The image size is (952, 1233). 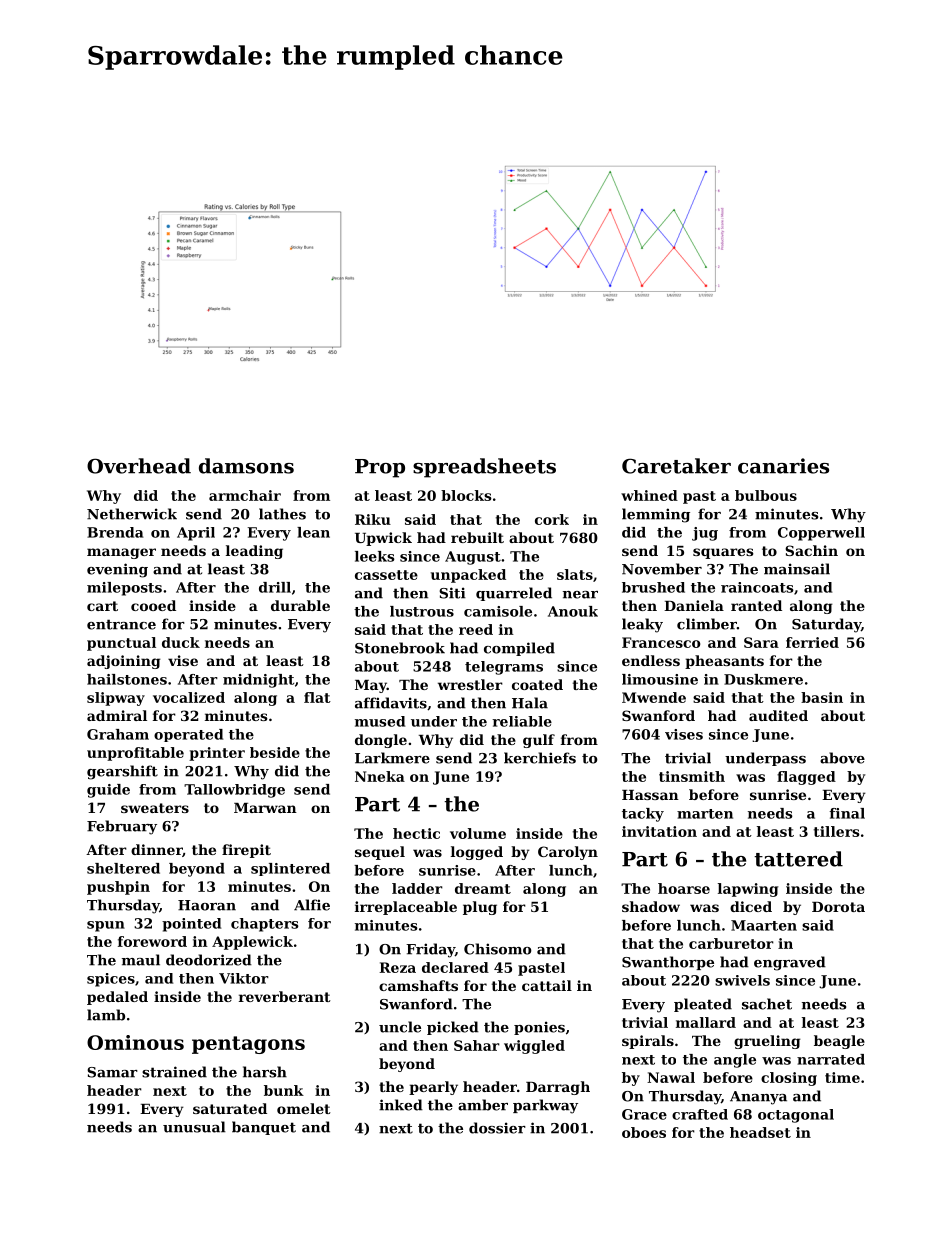 I want to click on durable, so click(x=300, y=605).
